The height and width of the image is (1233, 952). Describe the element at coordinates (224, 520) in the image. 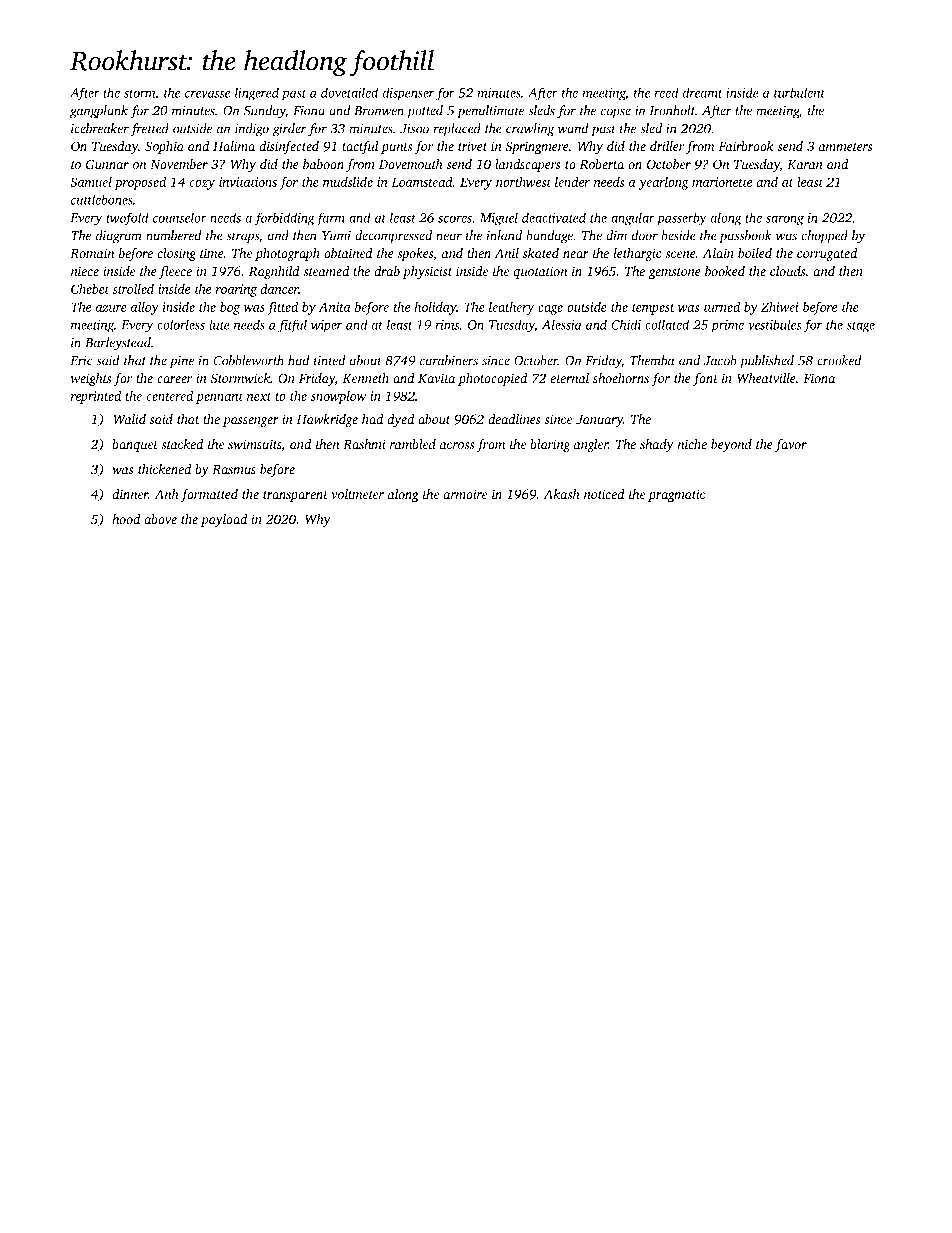

I see `payload` at that location.
